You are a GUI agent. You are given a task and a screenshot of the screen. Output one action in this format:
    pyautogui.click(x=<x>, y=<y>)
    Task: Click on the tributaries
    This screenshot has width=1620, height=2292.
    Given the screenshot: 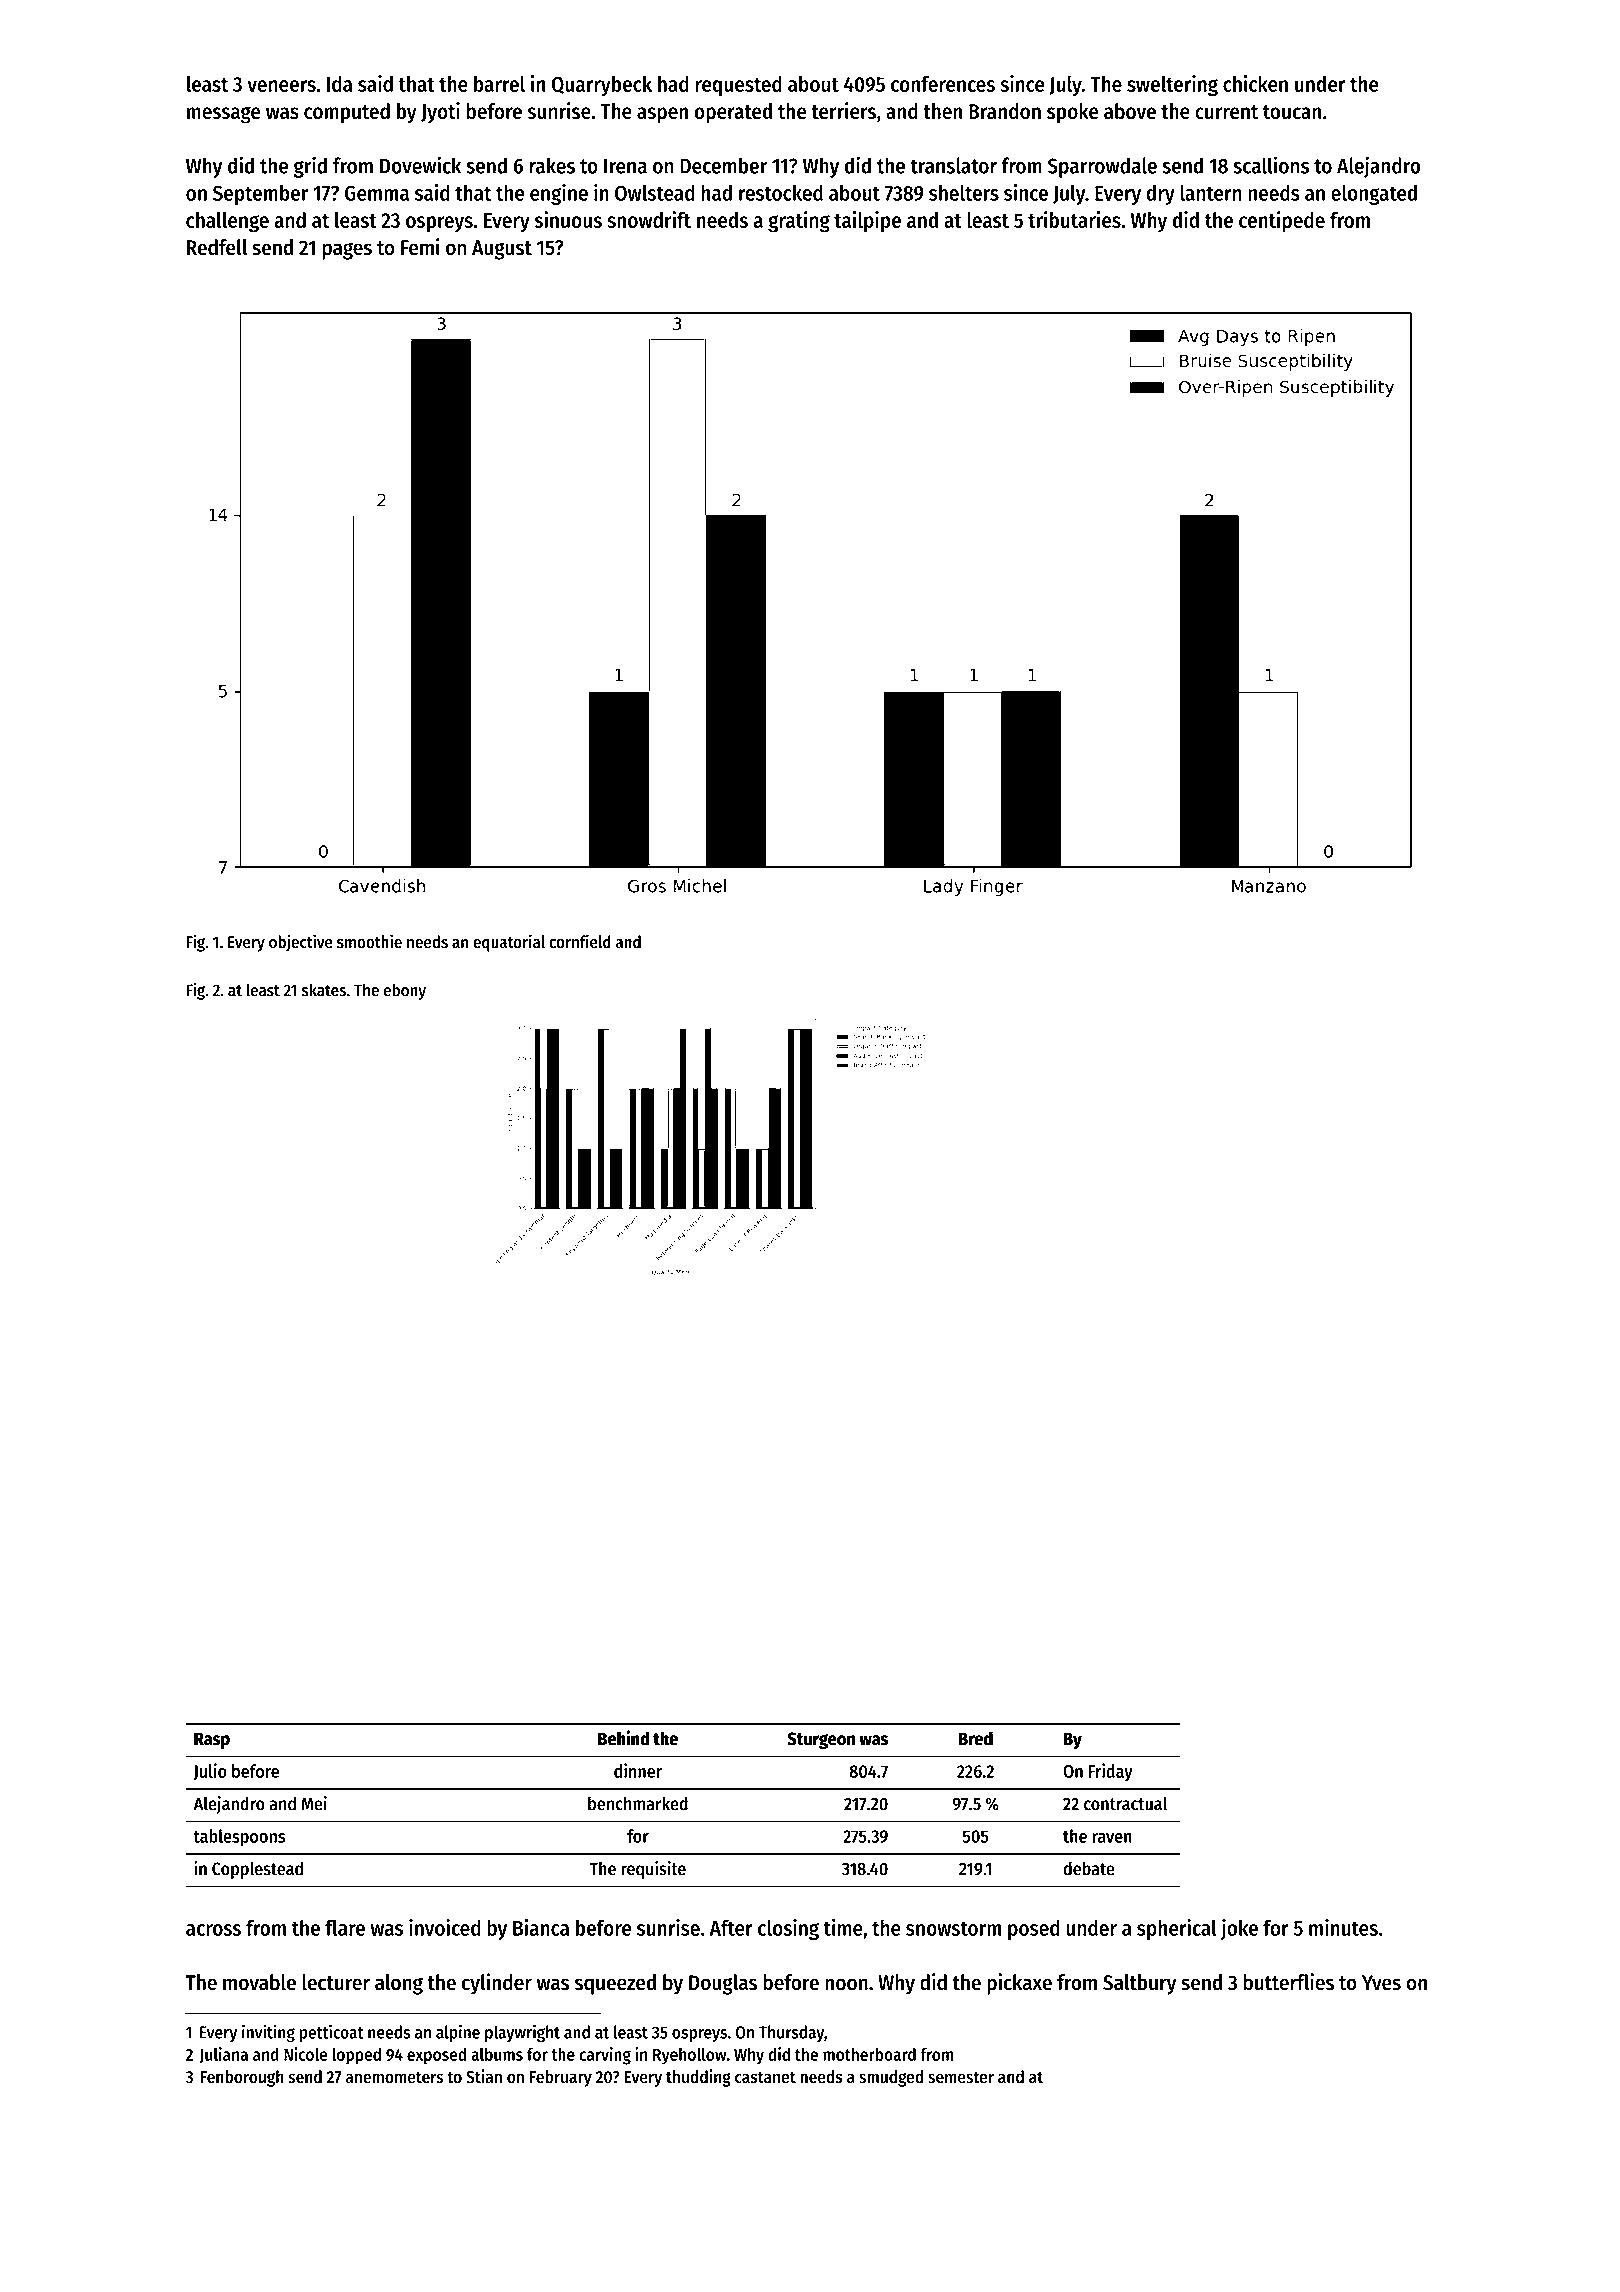 What is the action you would take?
    pyautogui.click(x=1074, y=219)
